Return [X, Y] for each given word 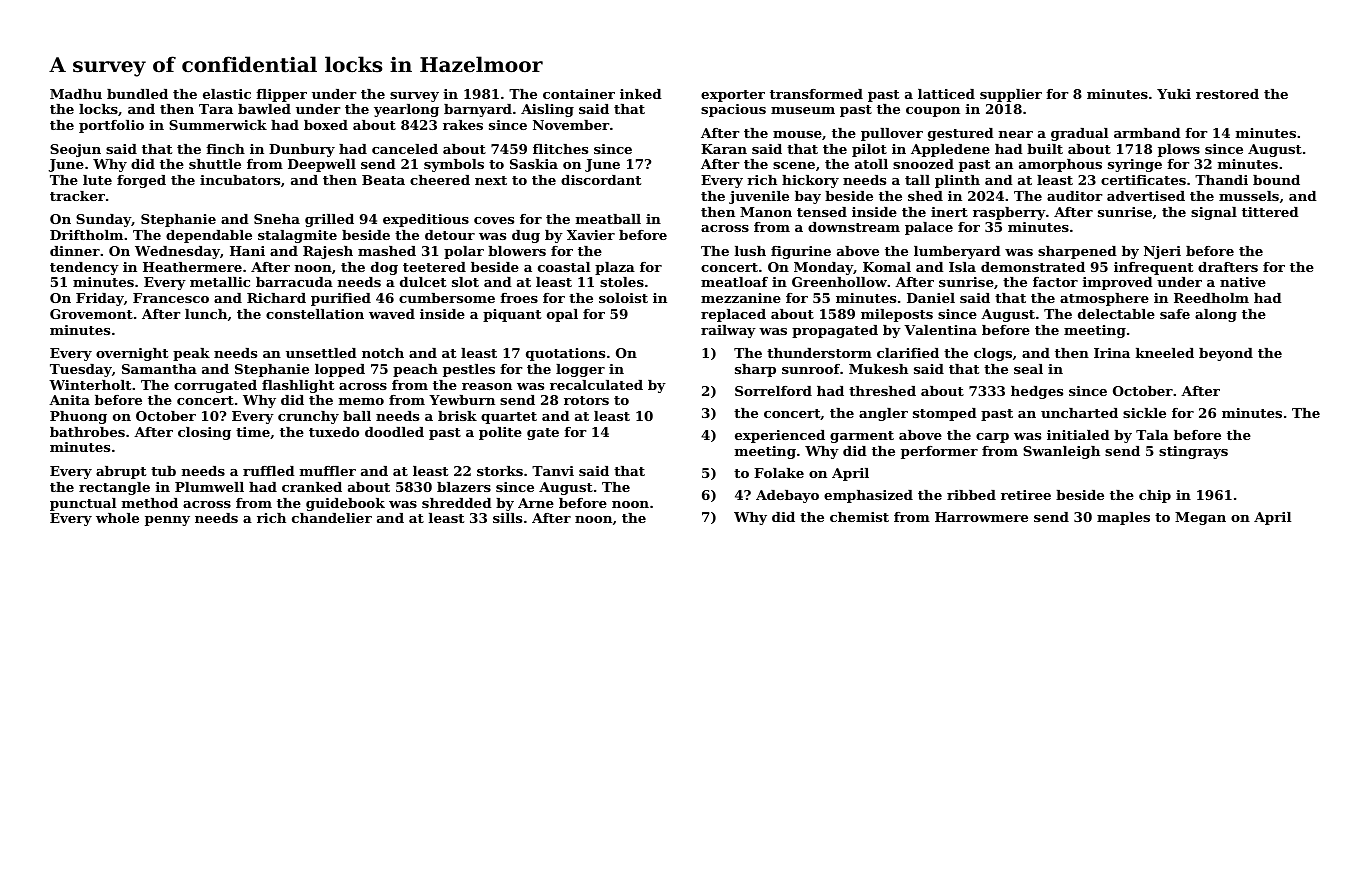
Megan [1200, 518]
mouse [797, 134]
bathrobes [87, 432]
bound [1276, 180]
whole [117, 518]
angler [883, 414]
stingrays [1193, 452]
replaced [733, 315]
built [1045, 149]
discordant [601, 180]
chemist [859, 517]
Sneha [277, 219]
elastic [227, 94]
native [1243, 282]
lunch [206, 314]
